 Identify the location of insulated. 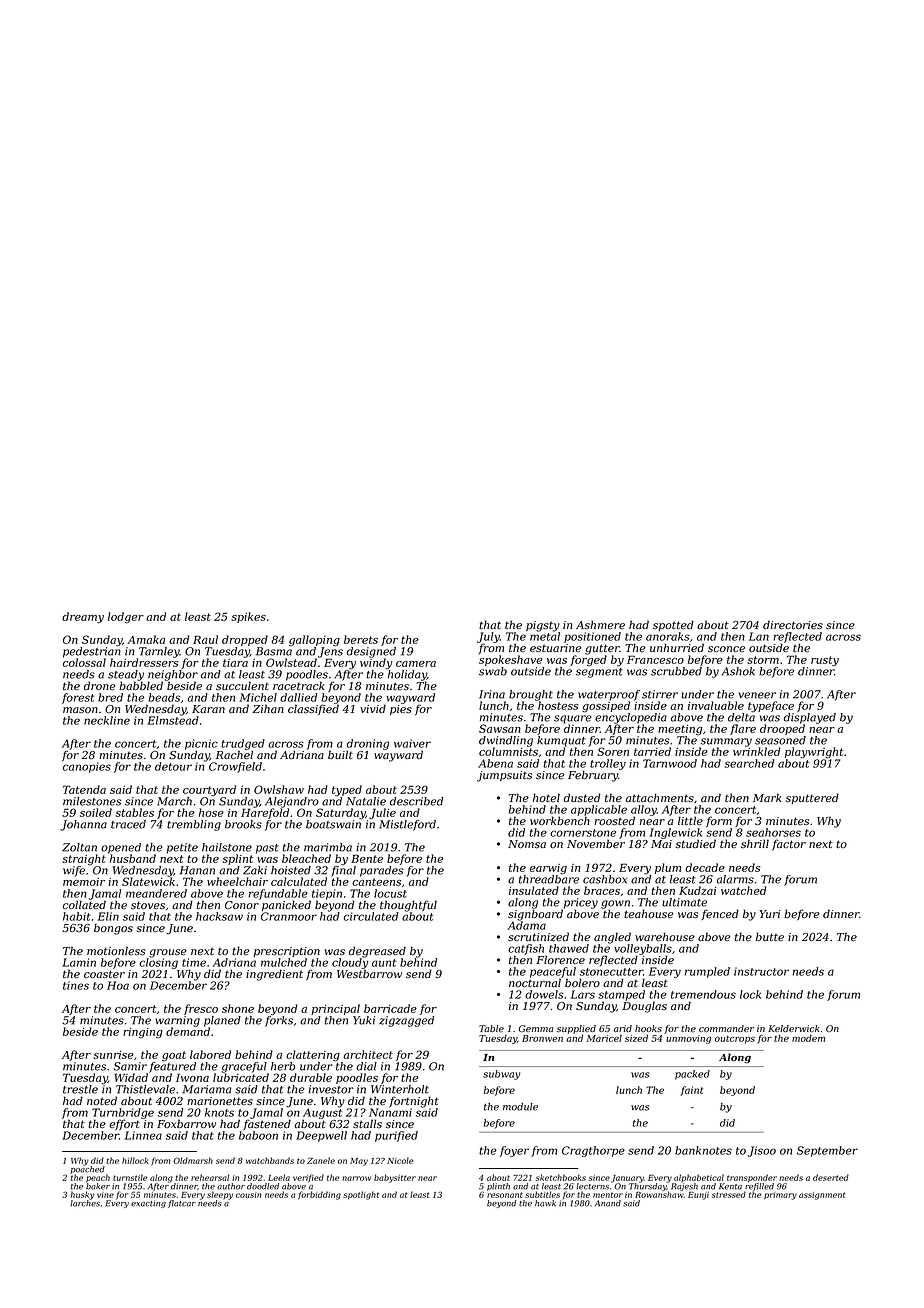
(534, 890).
